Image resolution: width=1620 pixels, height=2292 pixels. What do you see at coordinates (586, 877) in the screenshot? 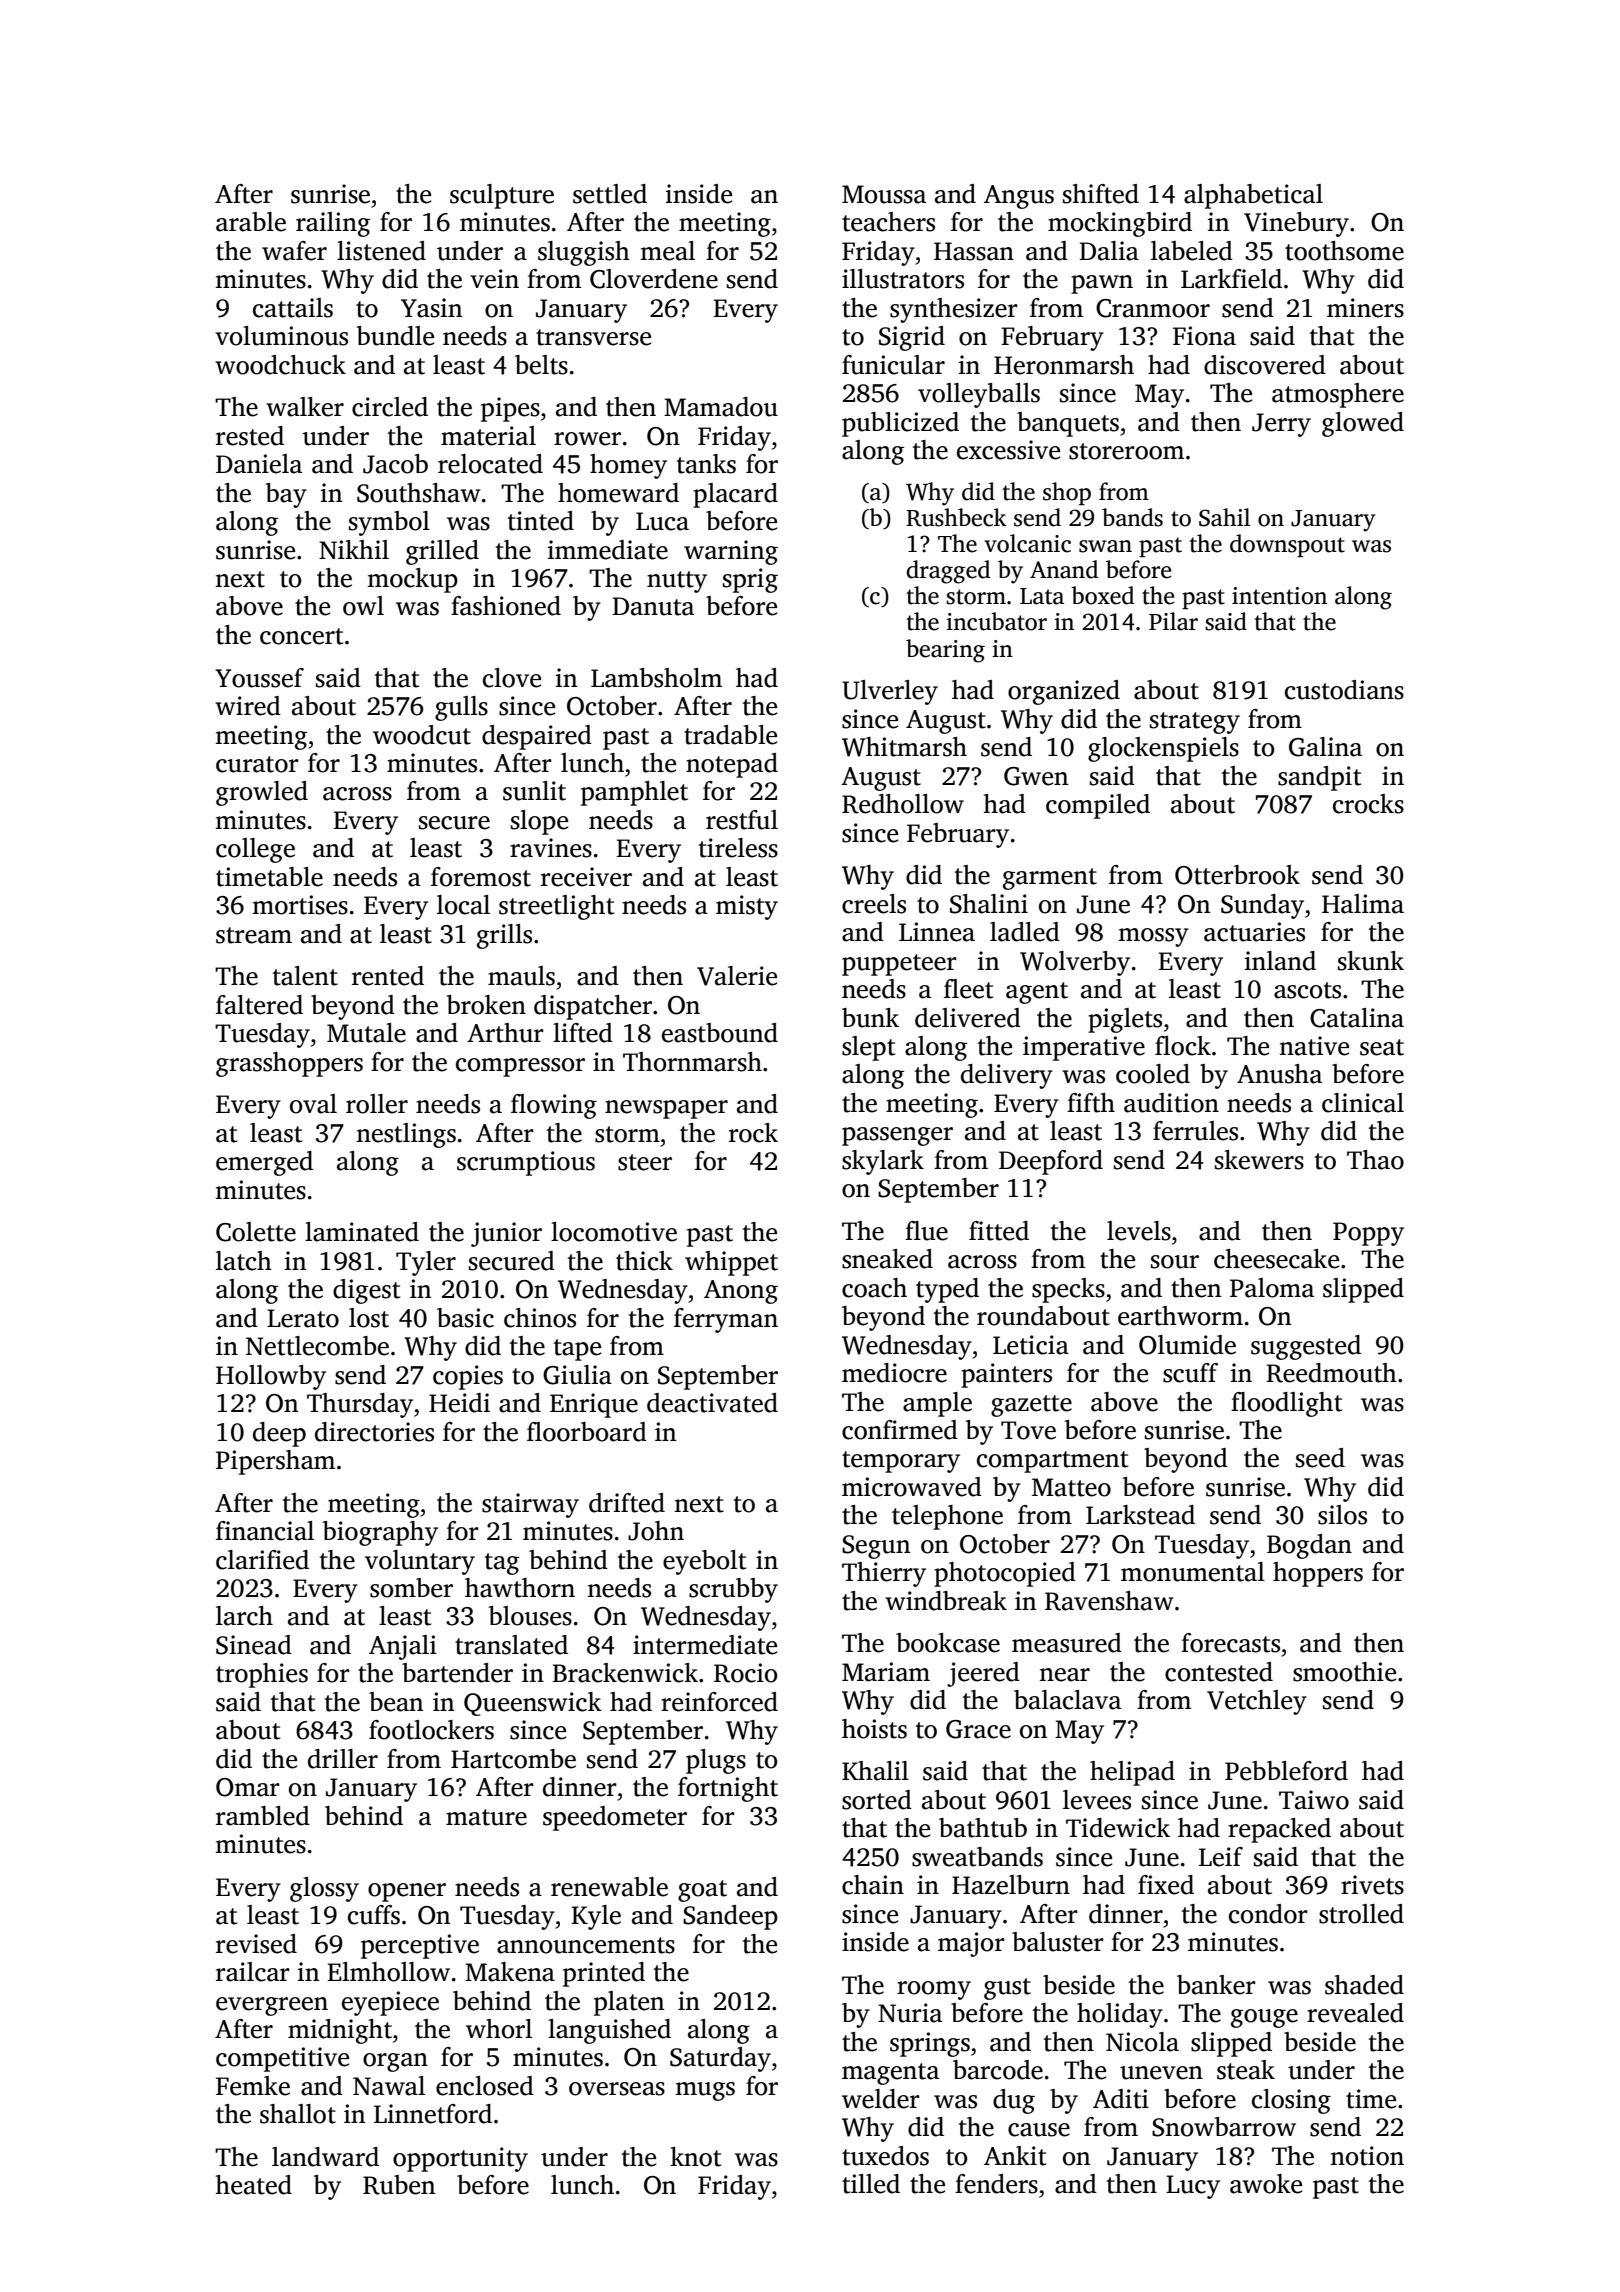
I see `receiver` at bounding box center [586, 877].
